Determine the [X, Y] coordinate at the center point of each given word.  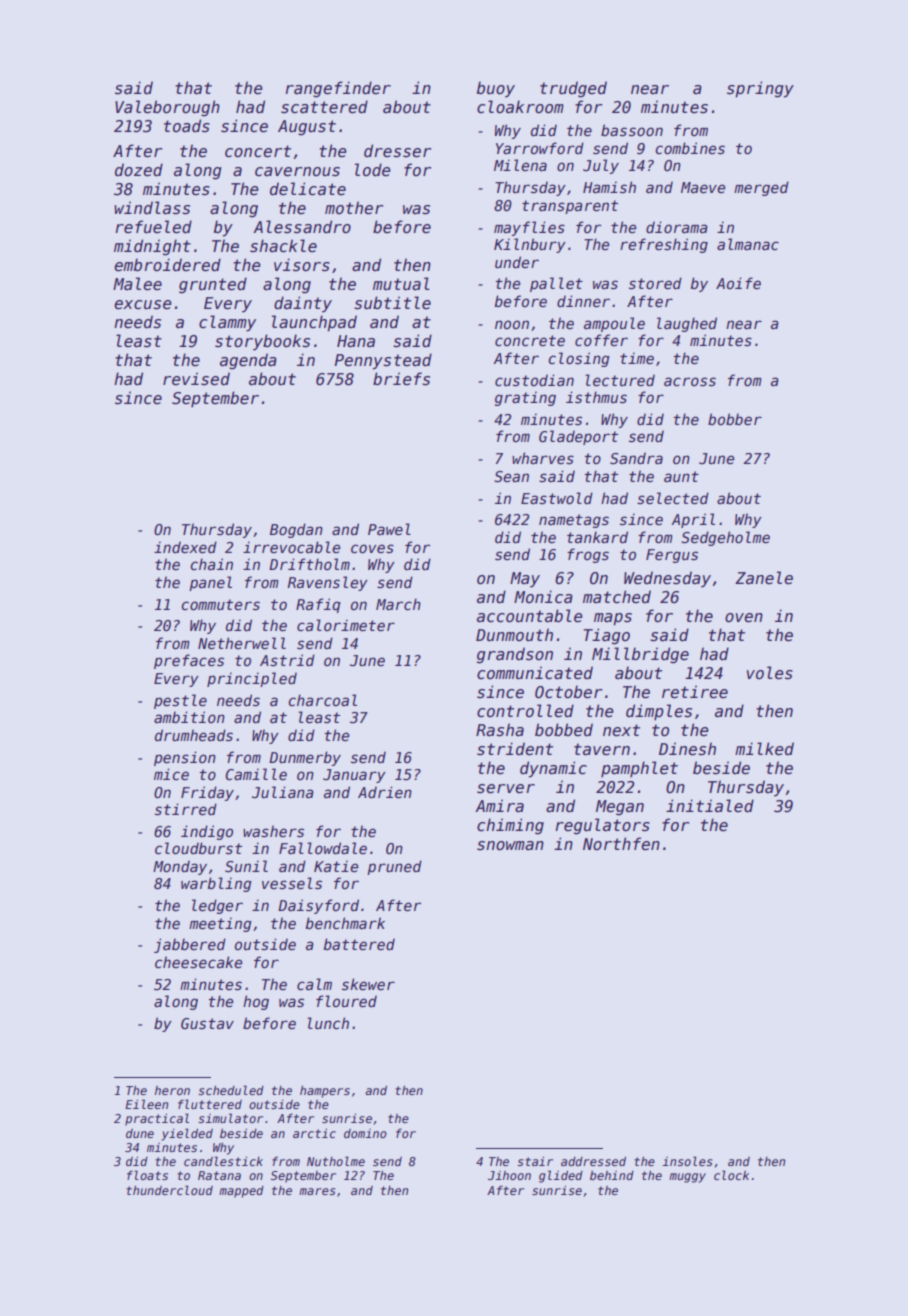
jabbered [190, 945]
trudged [573, 89]
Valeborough [167, 108]
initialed [710, 806]
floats [147, 1175]
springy [760, 89]
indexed [185, 547]
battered [359, 944]
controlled [525, 711]
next [621, 730]
